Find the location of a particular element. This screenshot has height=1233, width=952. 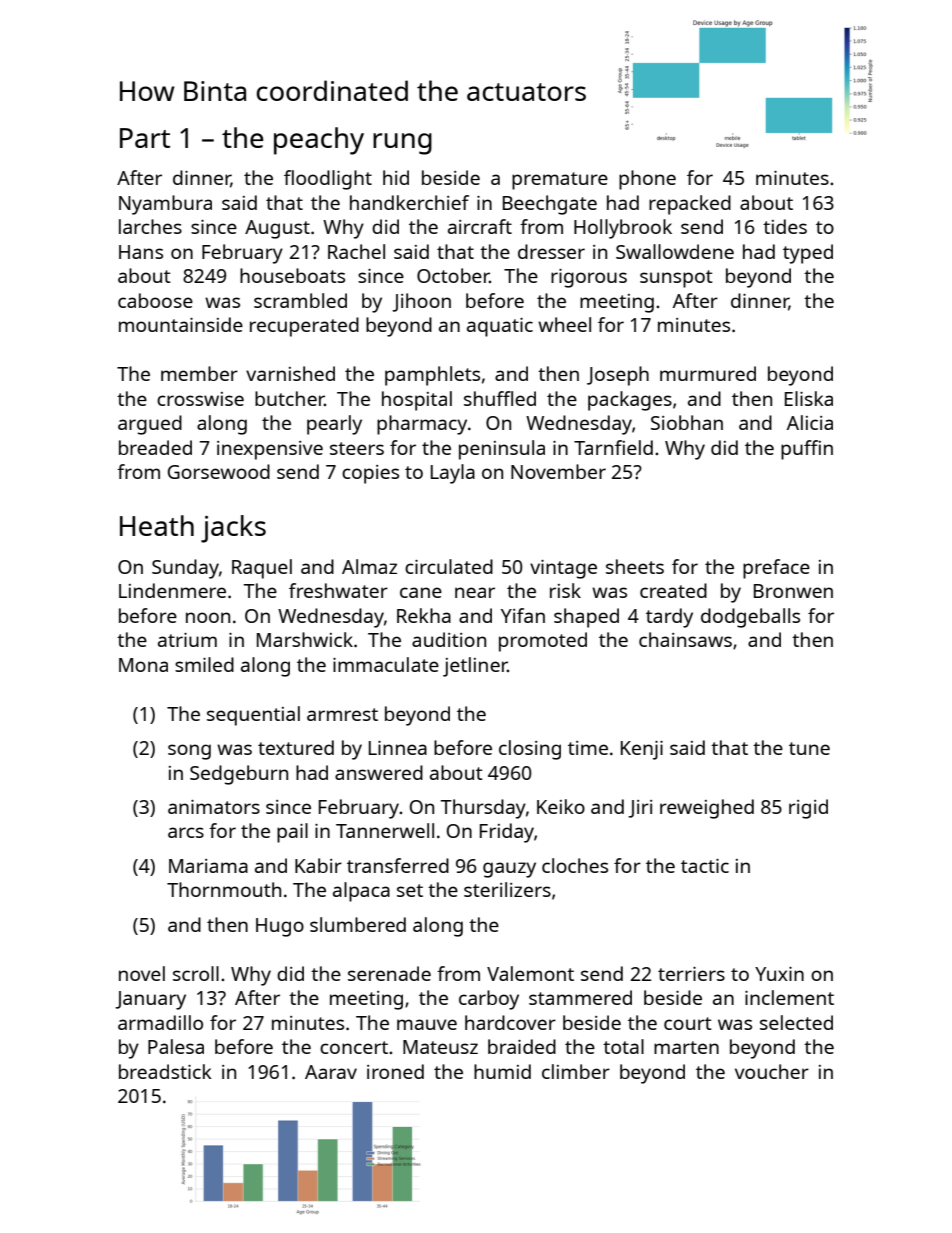

selected is located at coordinates (796, 1022).
